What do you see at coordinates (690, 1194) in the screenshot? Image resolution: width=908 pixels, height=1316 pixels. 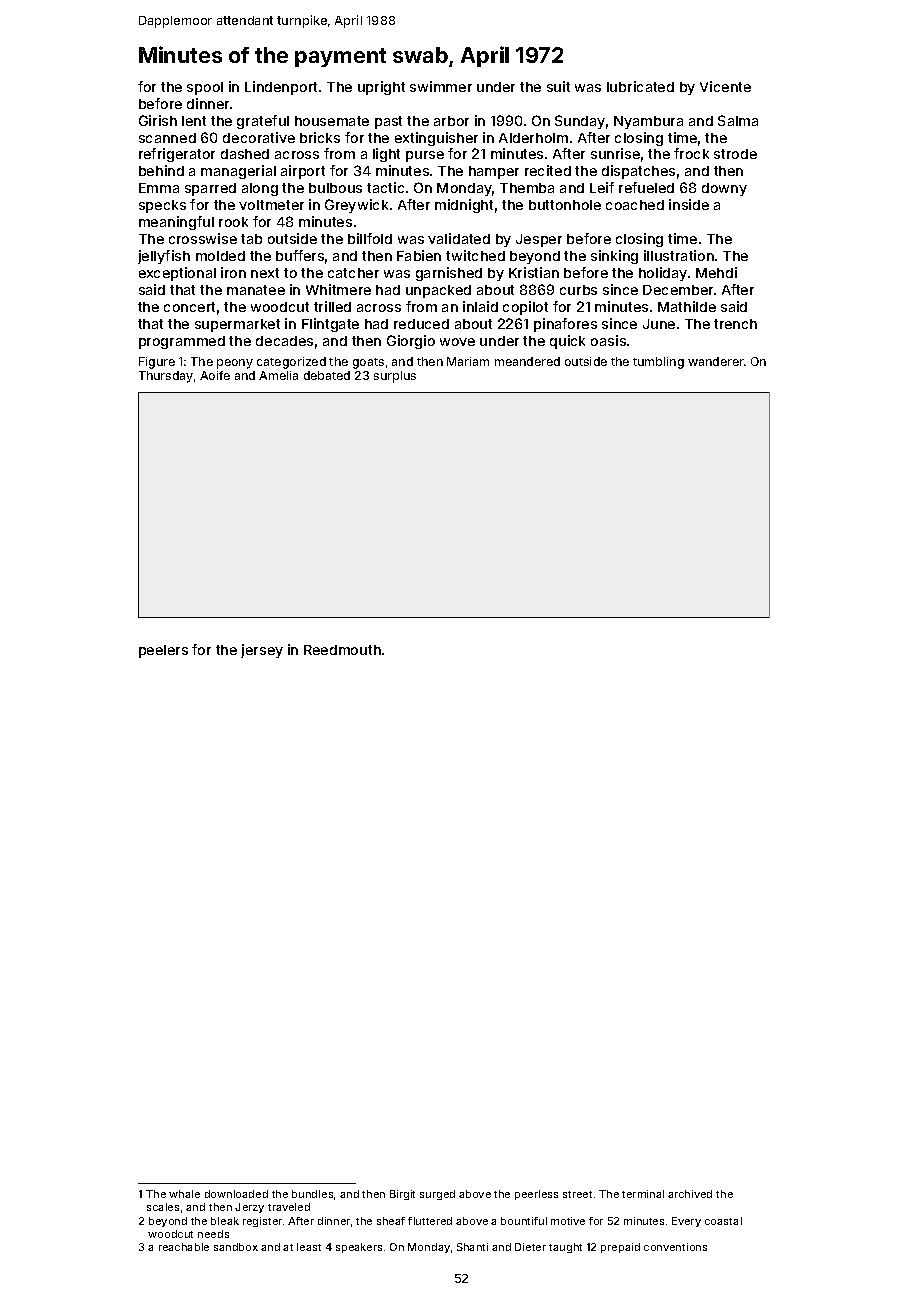 I see `archived` at bounding box center [690, 1194].
